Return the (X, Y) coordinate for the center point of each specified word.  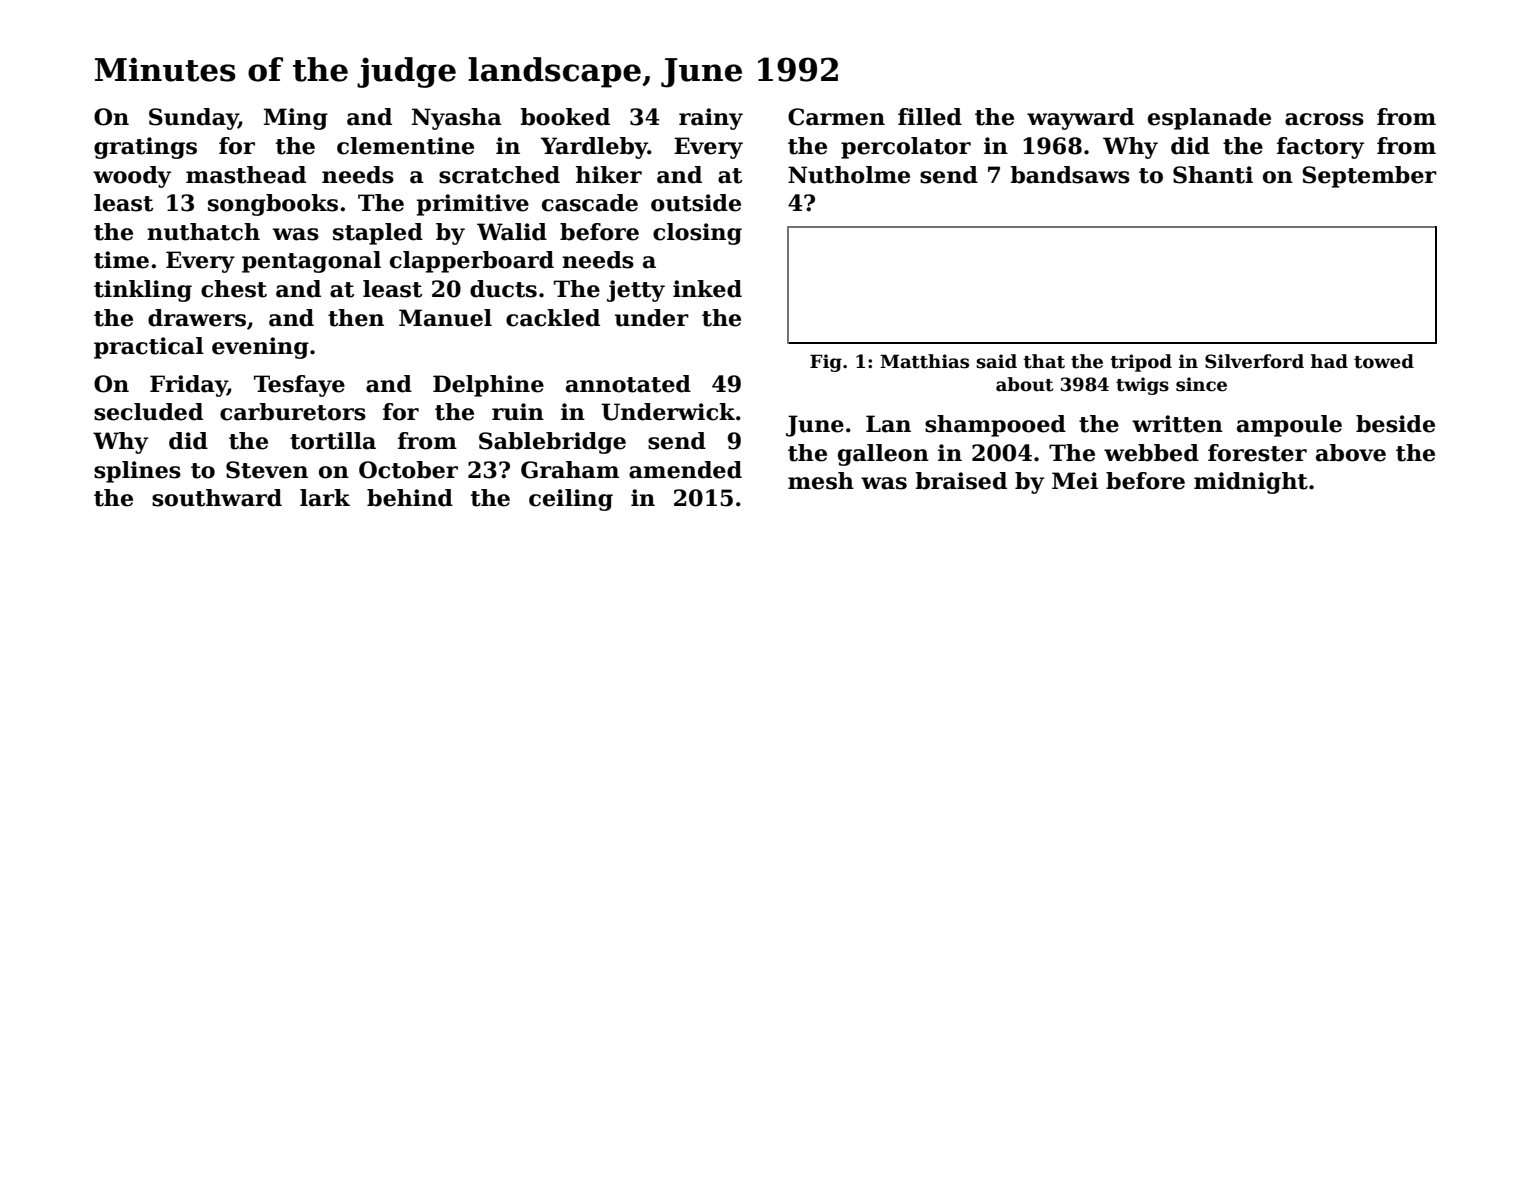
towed (1384, 361)
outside (696, 203)
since (1201, 384)
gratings (145, 148)
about (1024, 384)
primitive (473, 205)
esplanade (1209, 119)
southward (217, 498)
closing (697, 234)
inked (707, 289)
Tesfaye (299, 386)
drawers (197, 318)
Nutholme (849, 175)
